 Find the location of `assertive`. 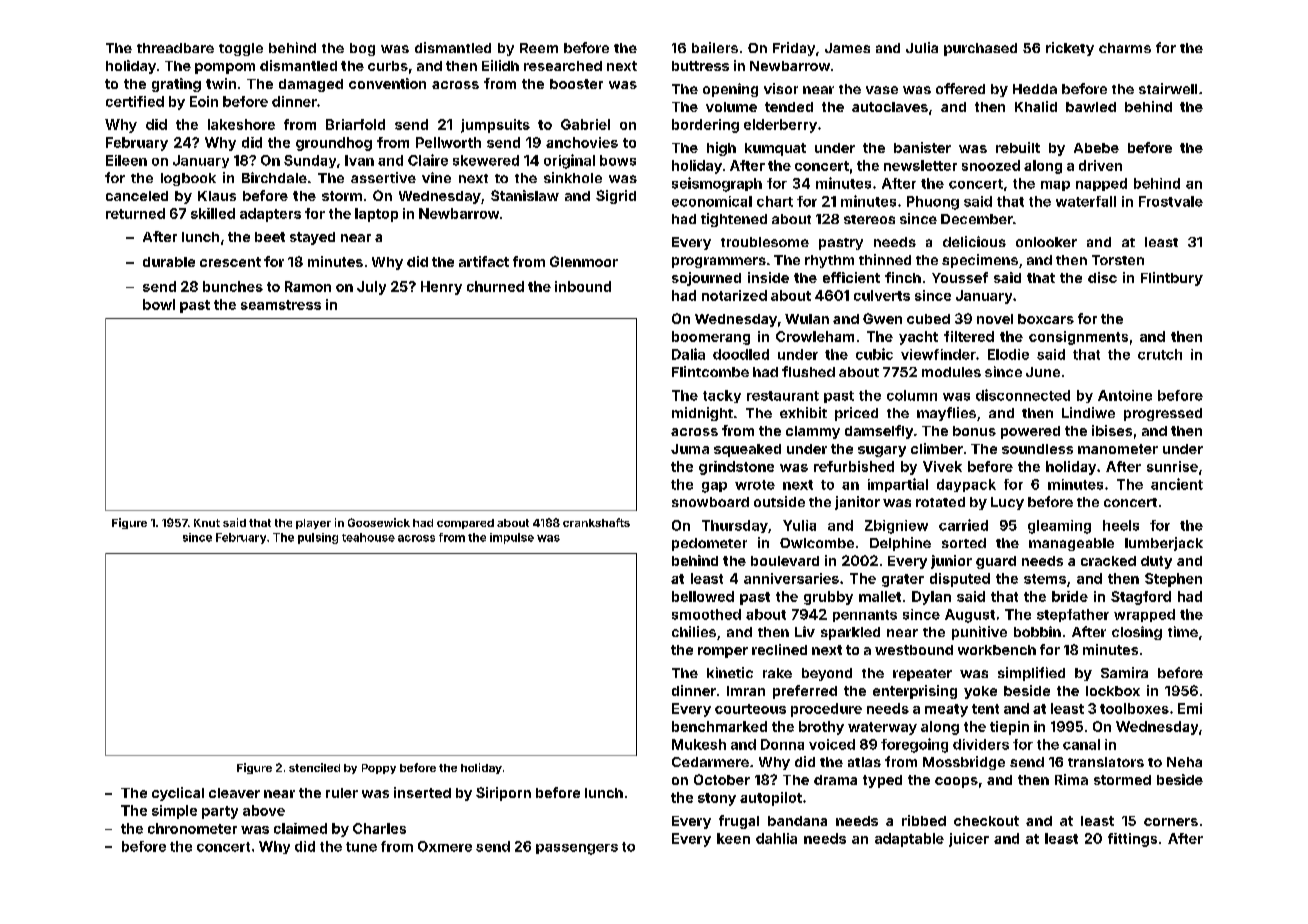

assertive is located at coordinates (383, 177).
